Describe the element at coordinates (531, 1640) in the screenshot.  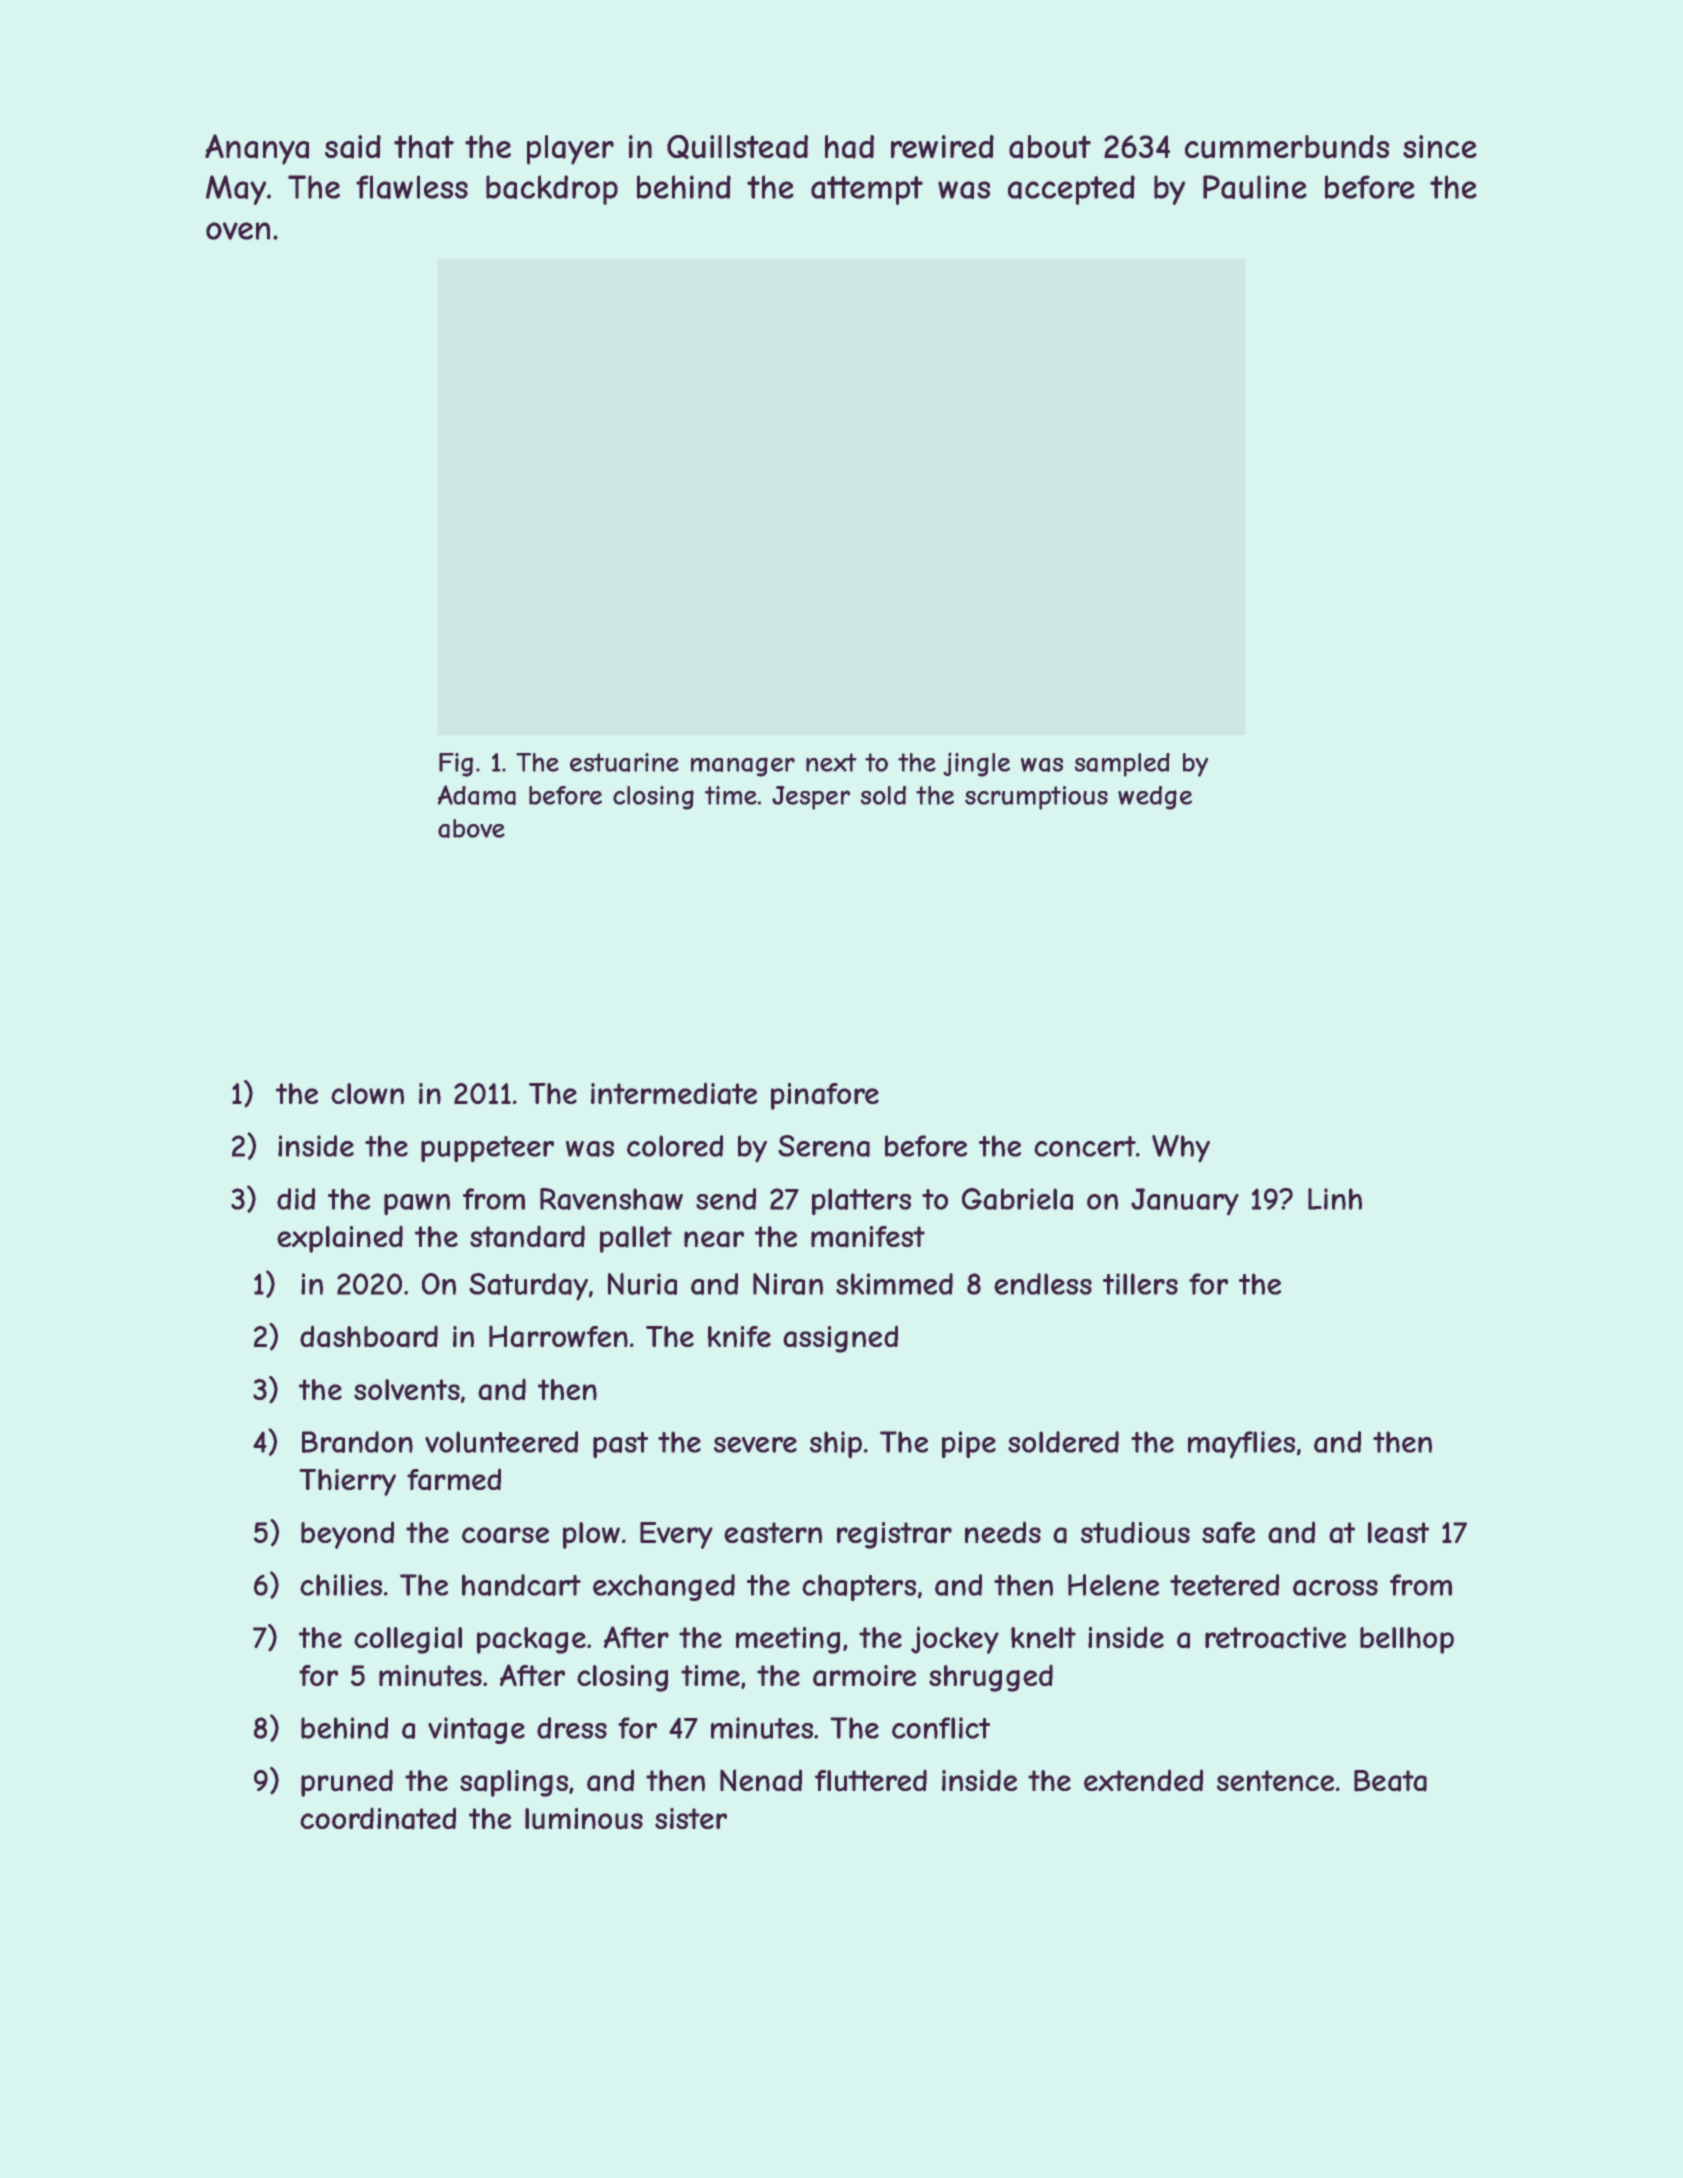
I see `package` at that location.
